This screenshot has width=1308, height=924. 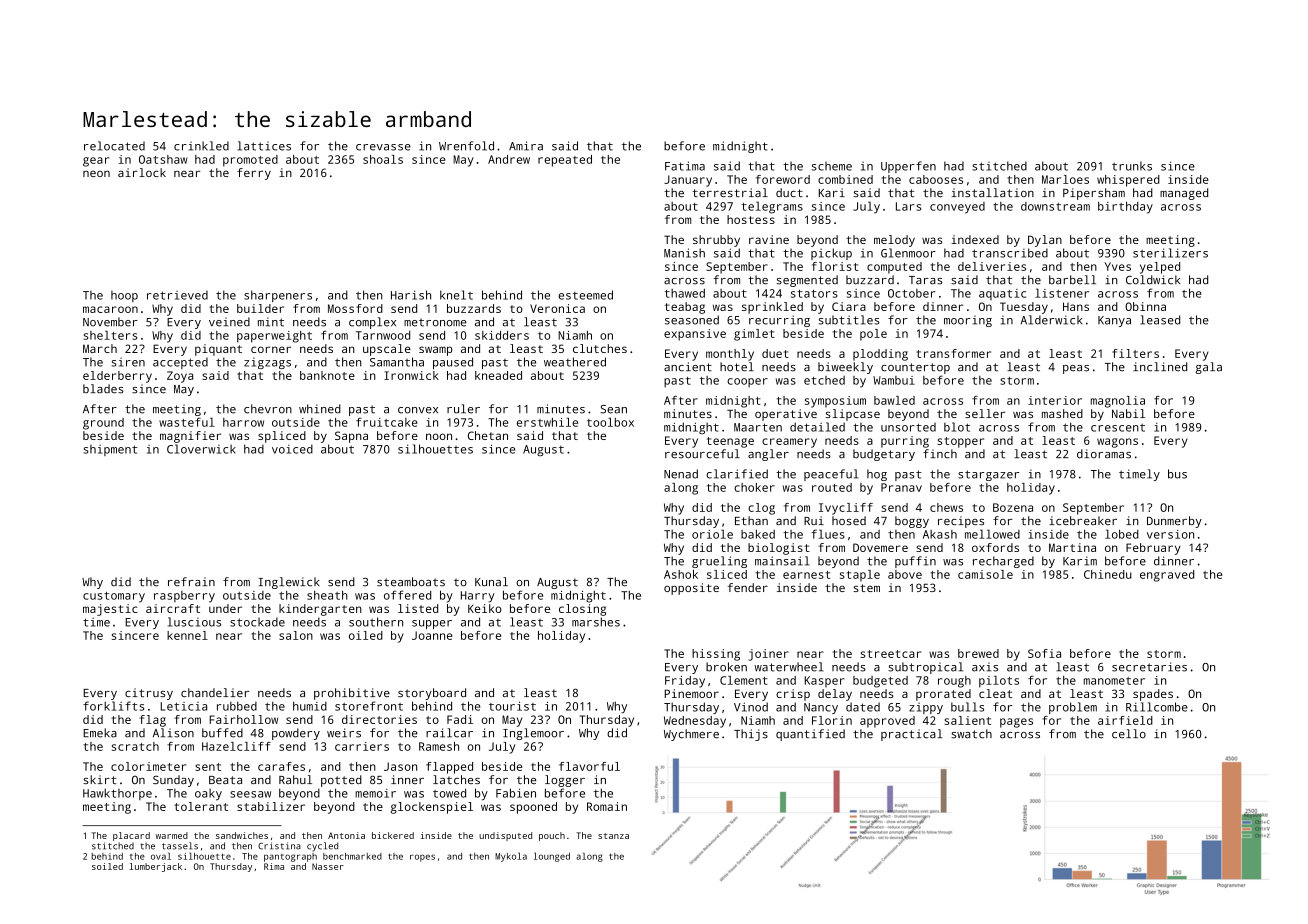 I want to click on Alderwick, so click(x=1051, y=320).
